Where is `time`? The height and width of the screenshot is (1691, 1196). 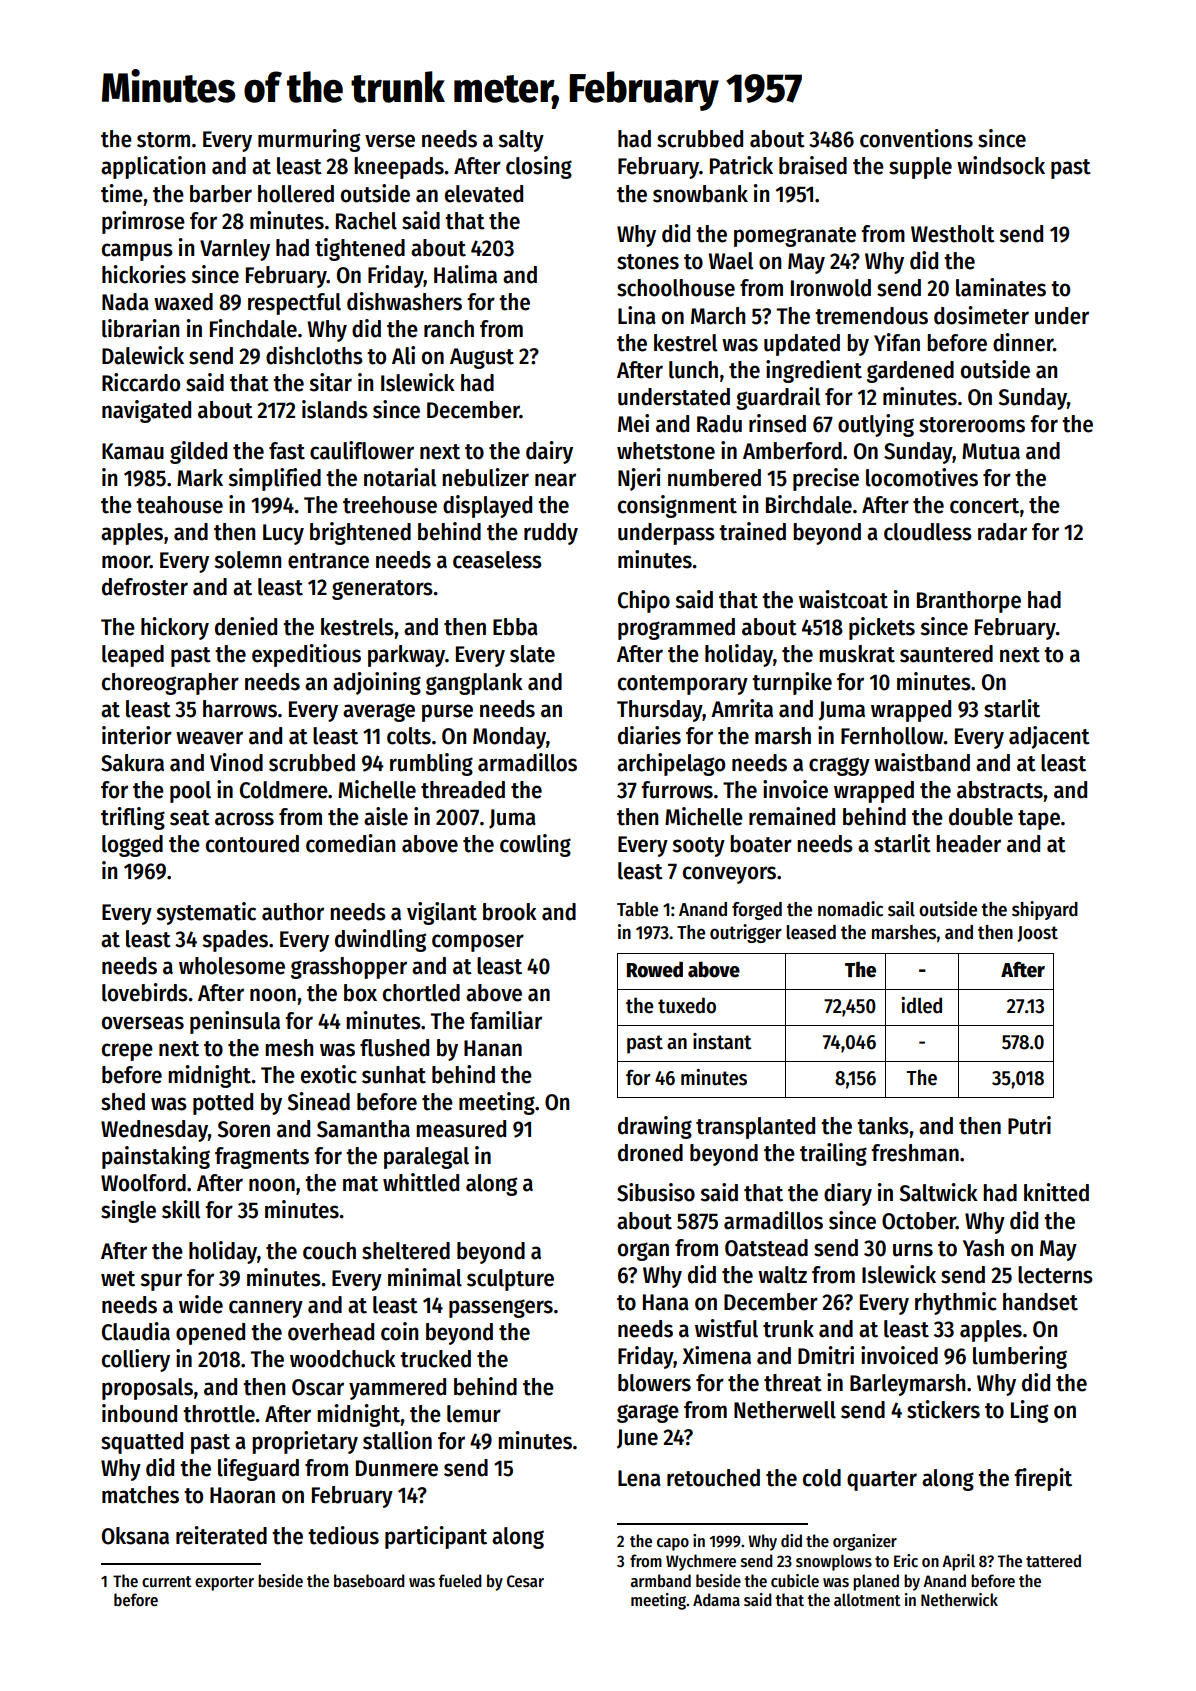
time is located at coordinates (122, 193).
